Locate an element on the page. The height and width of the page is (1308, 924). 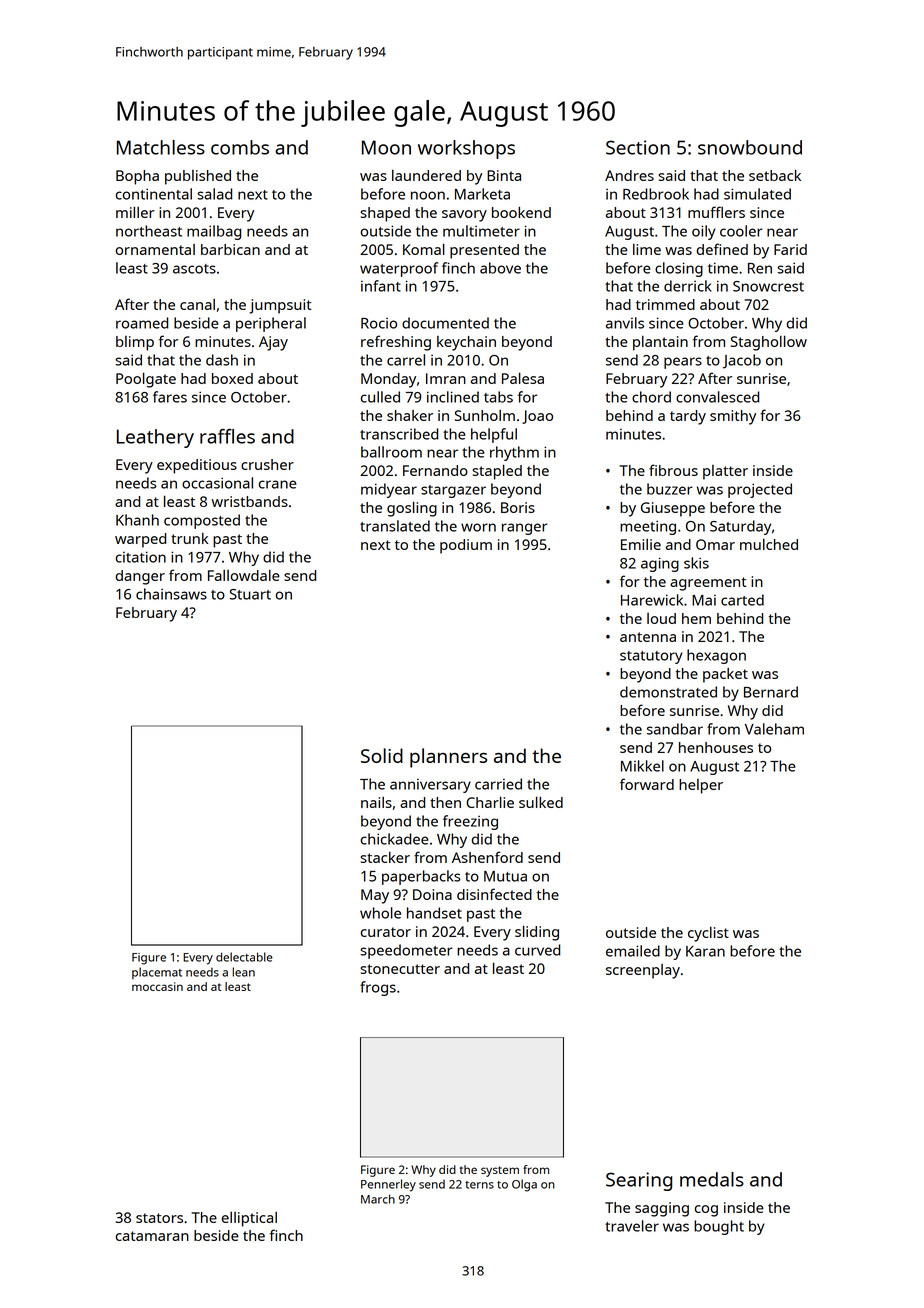
projected is located at coordinates (760, 490).
